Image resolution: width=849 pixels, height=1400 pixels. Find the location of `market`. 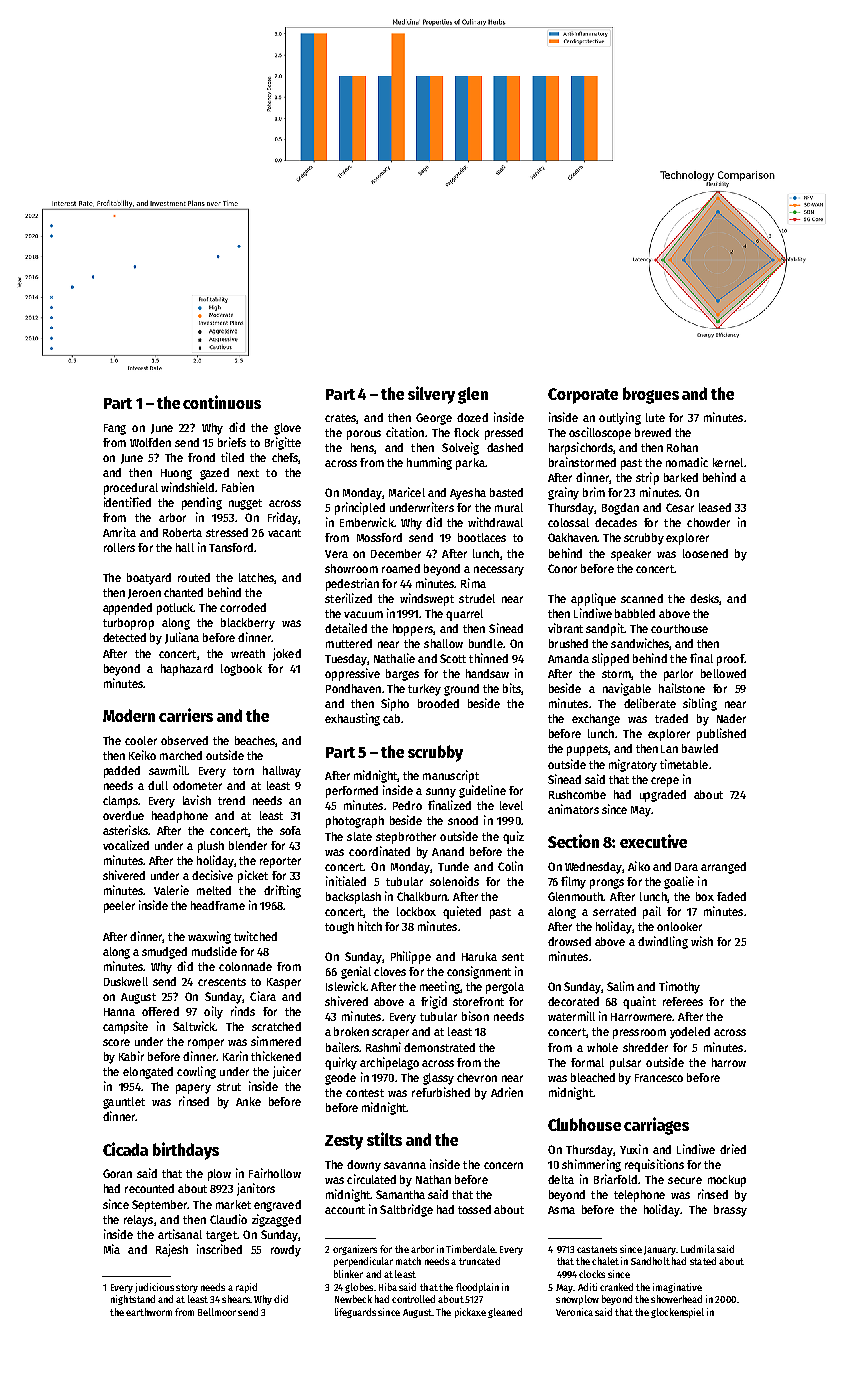

market is located at coordinates (233, 1204).
